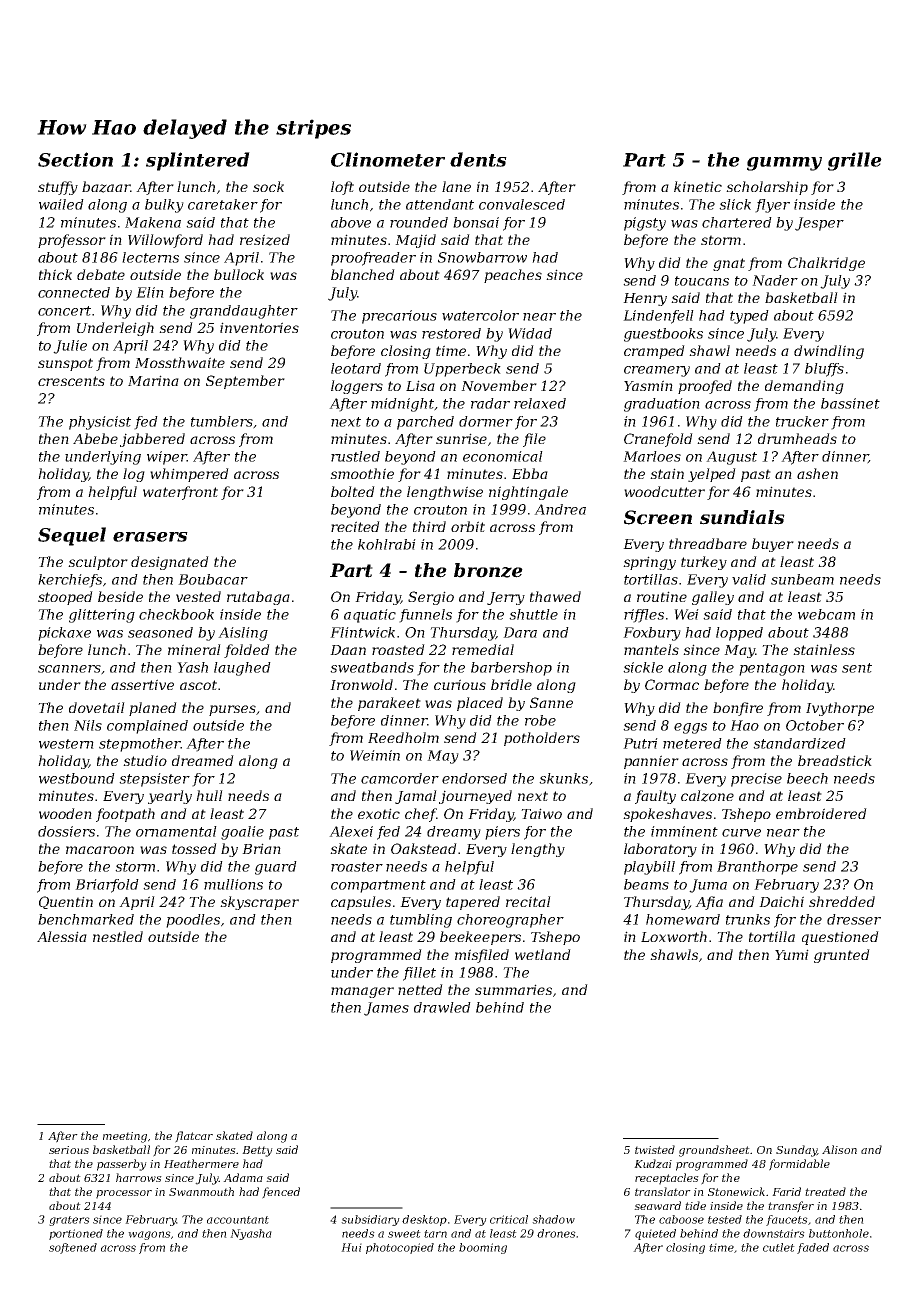 The height and width of the screenshot is (1308, 924). I want to click on Widad, so click(530, 333).
